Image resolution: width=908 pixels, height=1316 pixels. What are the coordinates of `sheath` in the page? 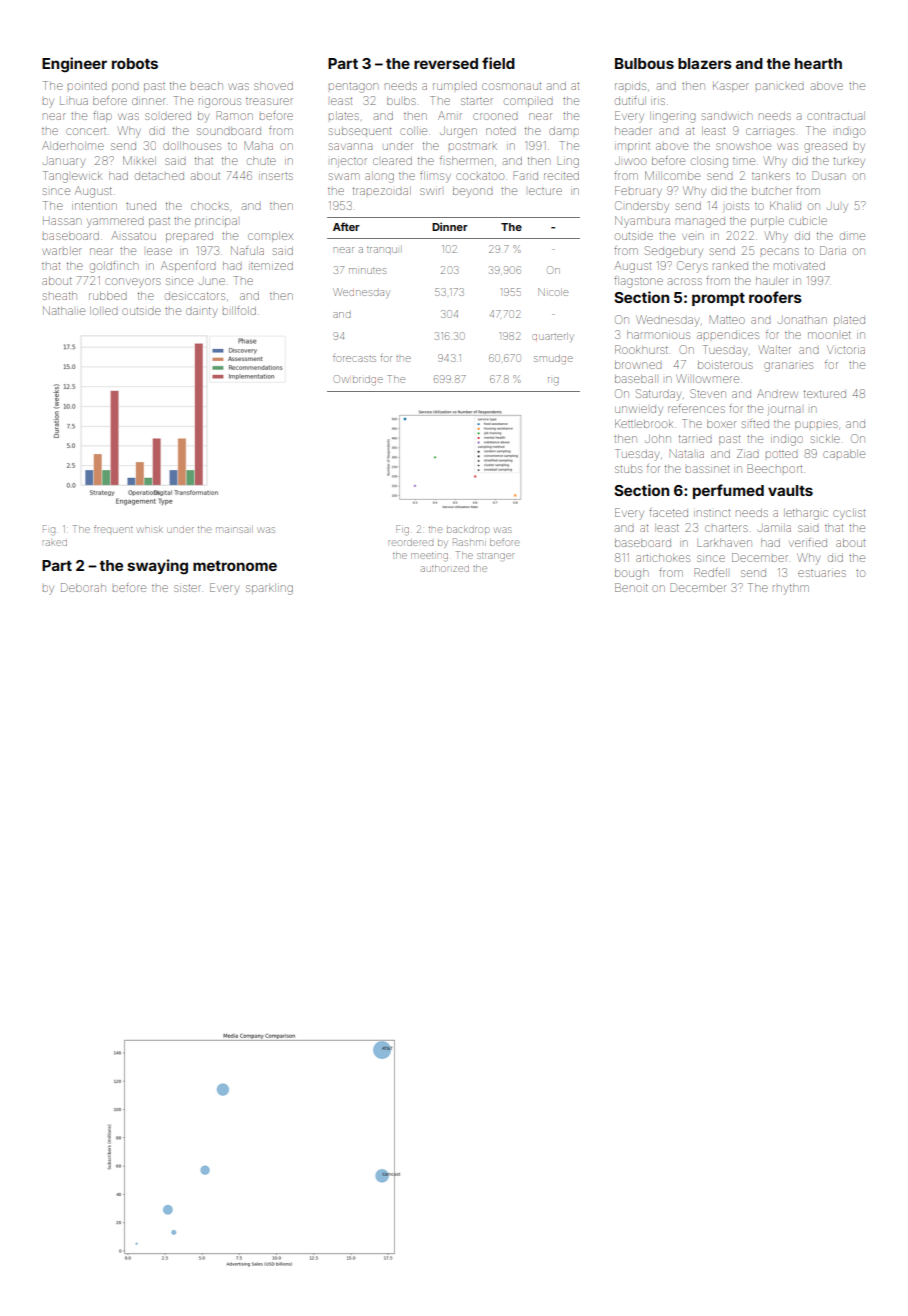 It's located at (60, 296).
